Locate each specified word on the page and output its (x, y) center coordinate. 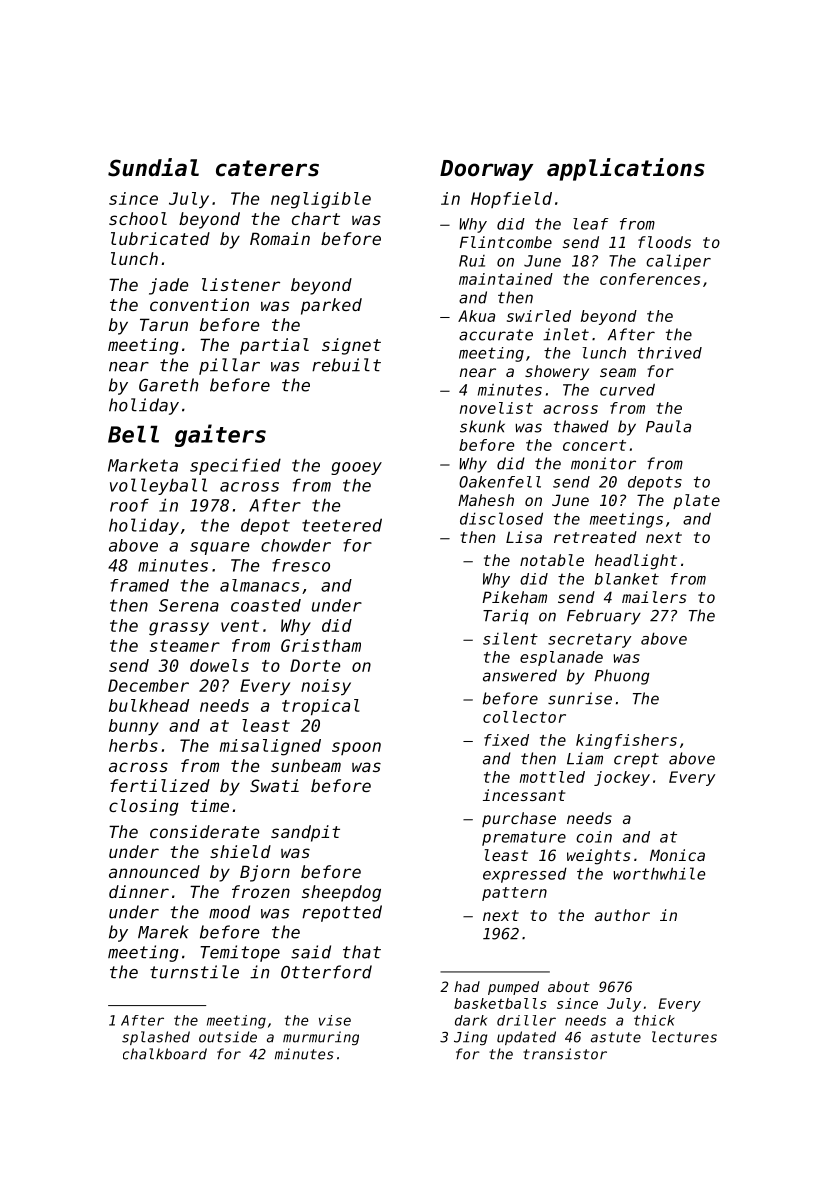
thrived (670, 353)
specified (235, 466)
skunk (482, 426)
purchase (519, 819)
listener (241, 284)
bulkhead (149, 705)
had (467, 986)
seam (618, 372)
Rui (472, 261)
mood (229, 912)
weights (599, 857)
